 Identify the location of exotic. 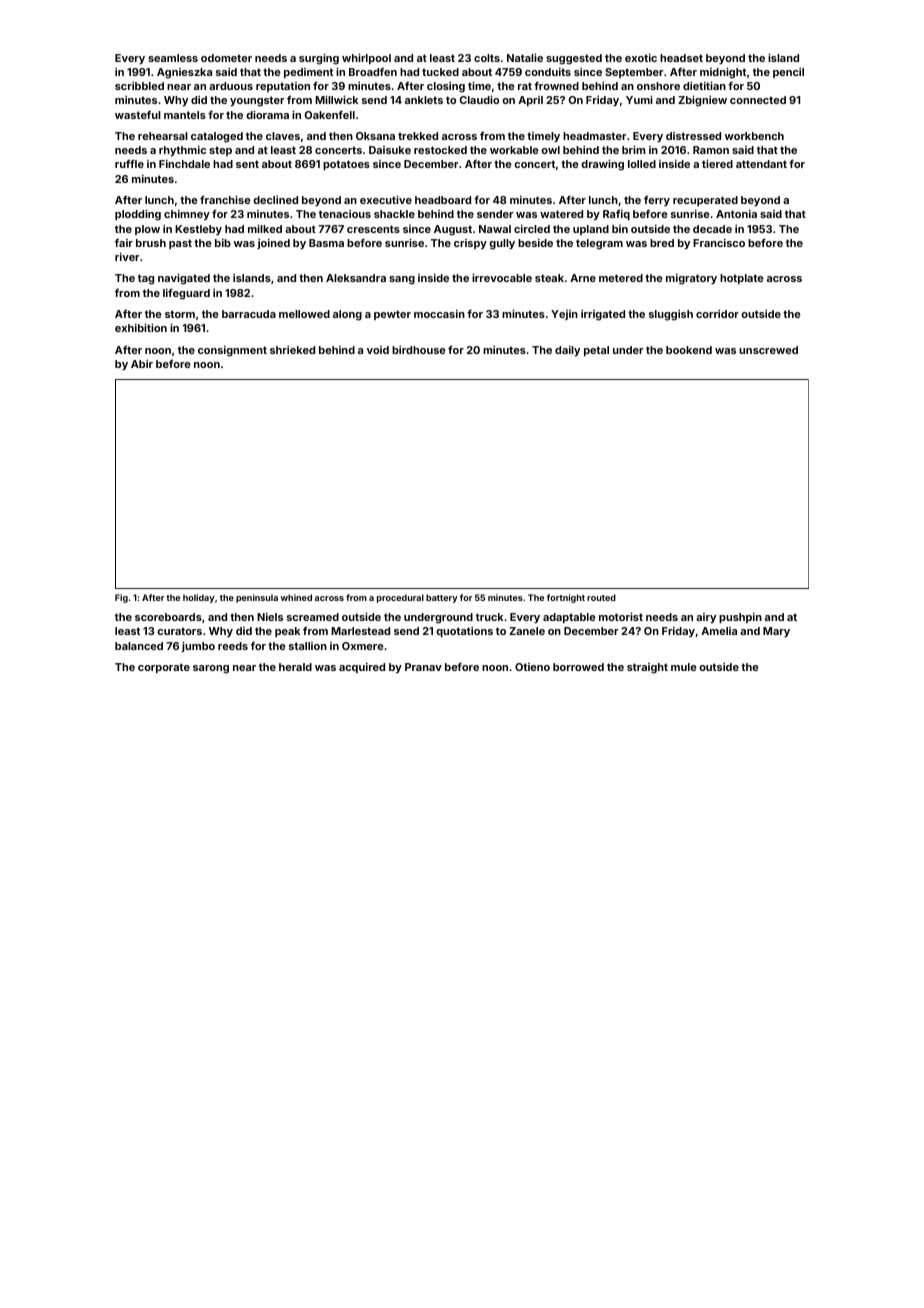
(641, 58).
